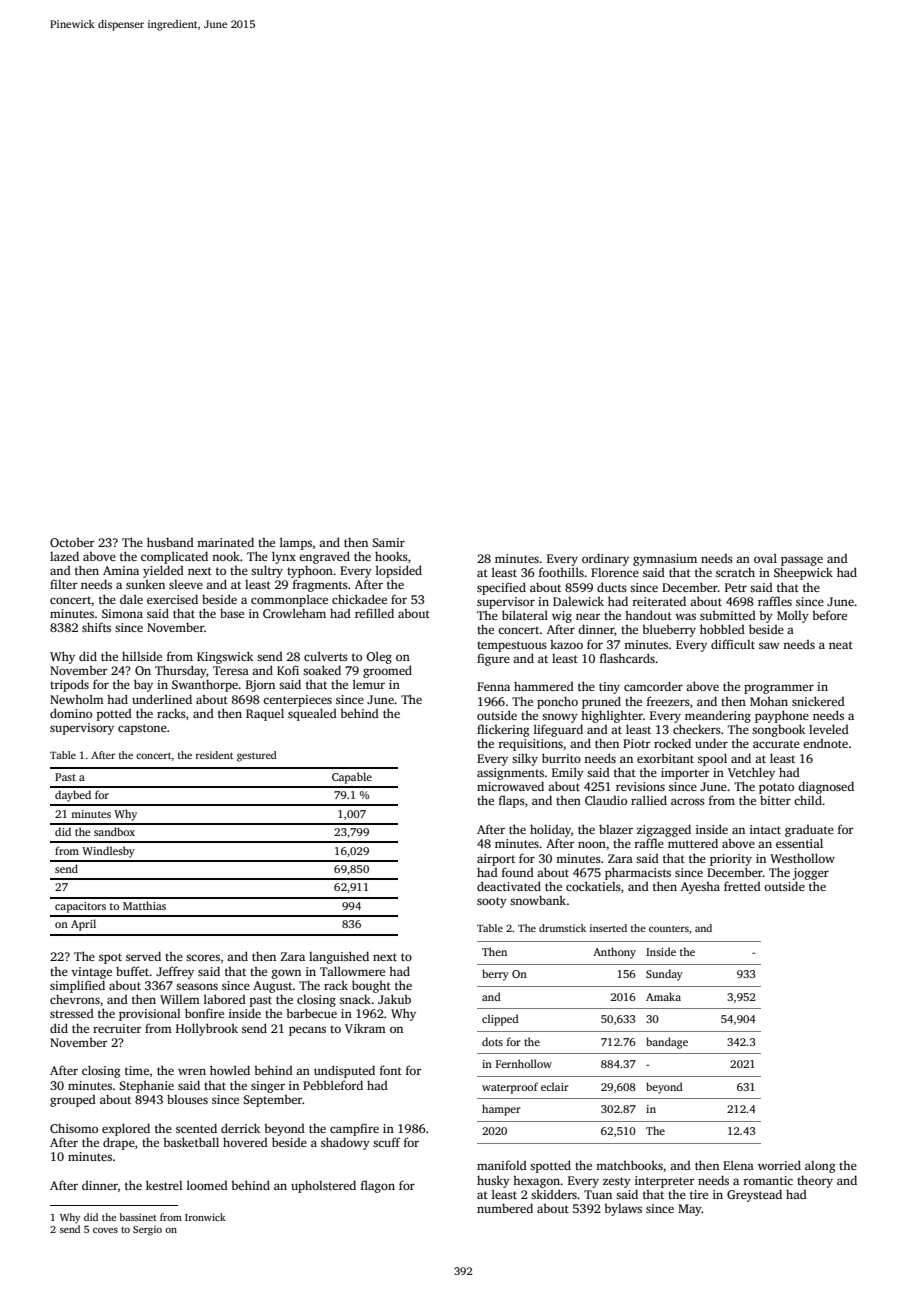 This screenshot has height=1316, width=908. Describe the element at coordinates (605, 559) in the screenshot. I see `ordinary` at that location.
